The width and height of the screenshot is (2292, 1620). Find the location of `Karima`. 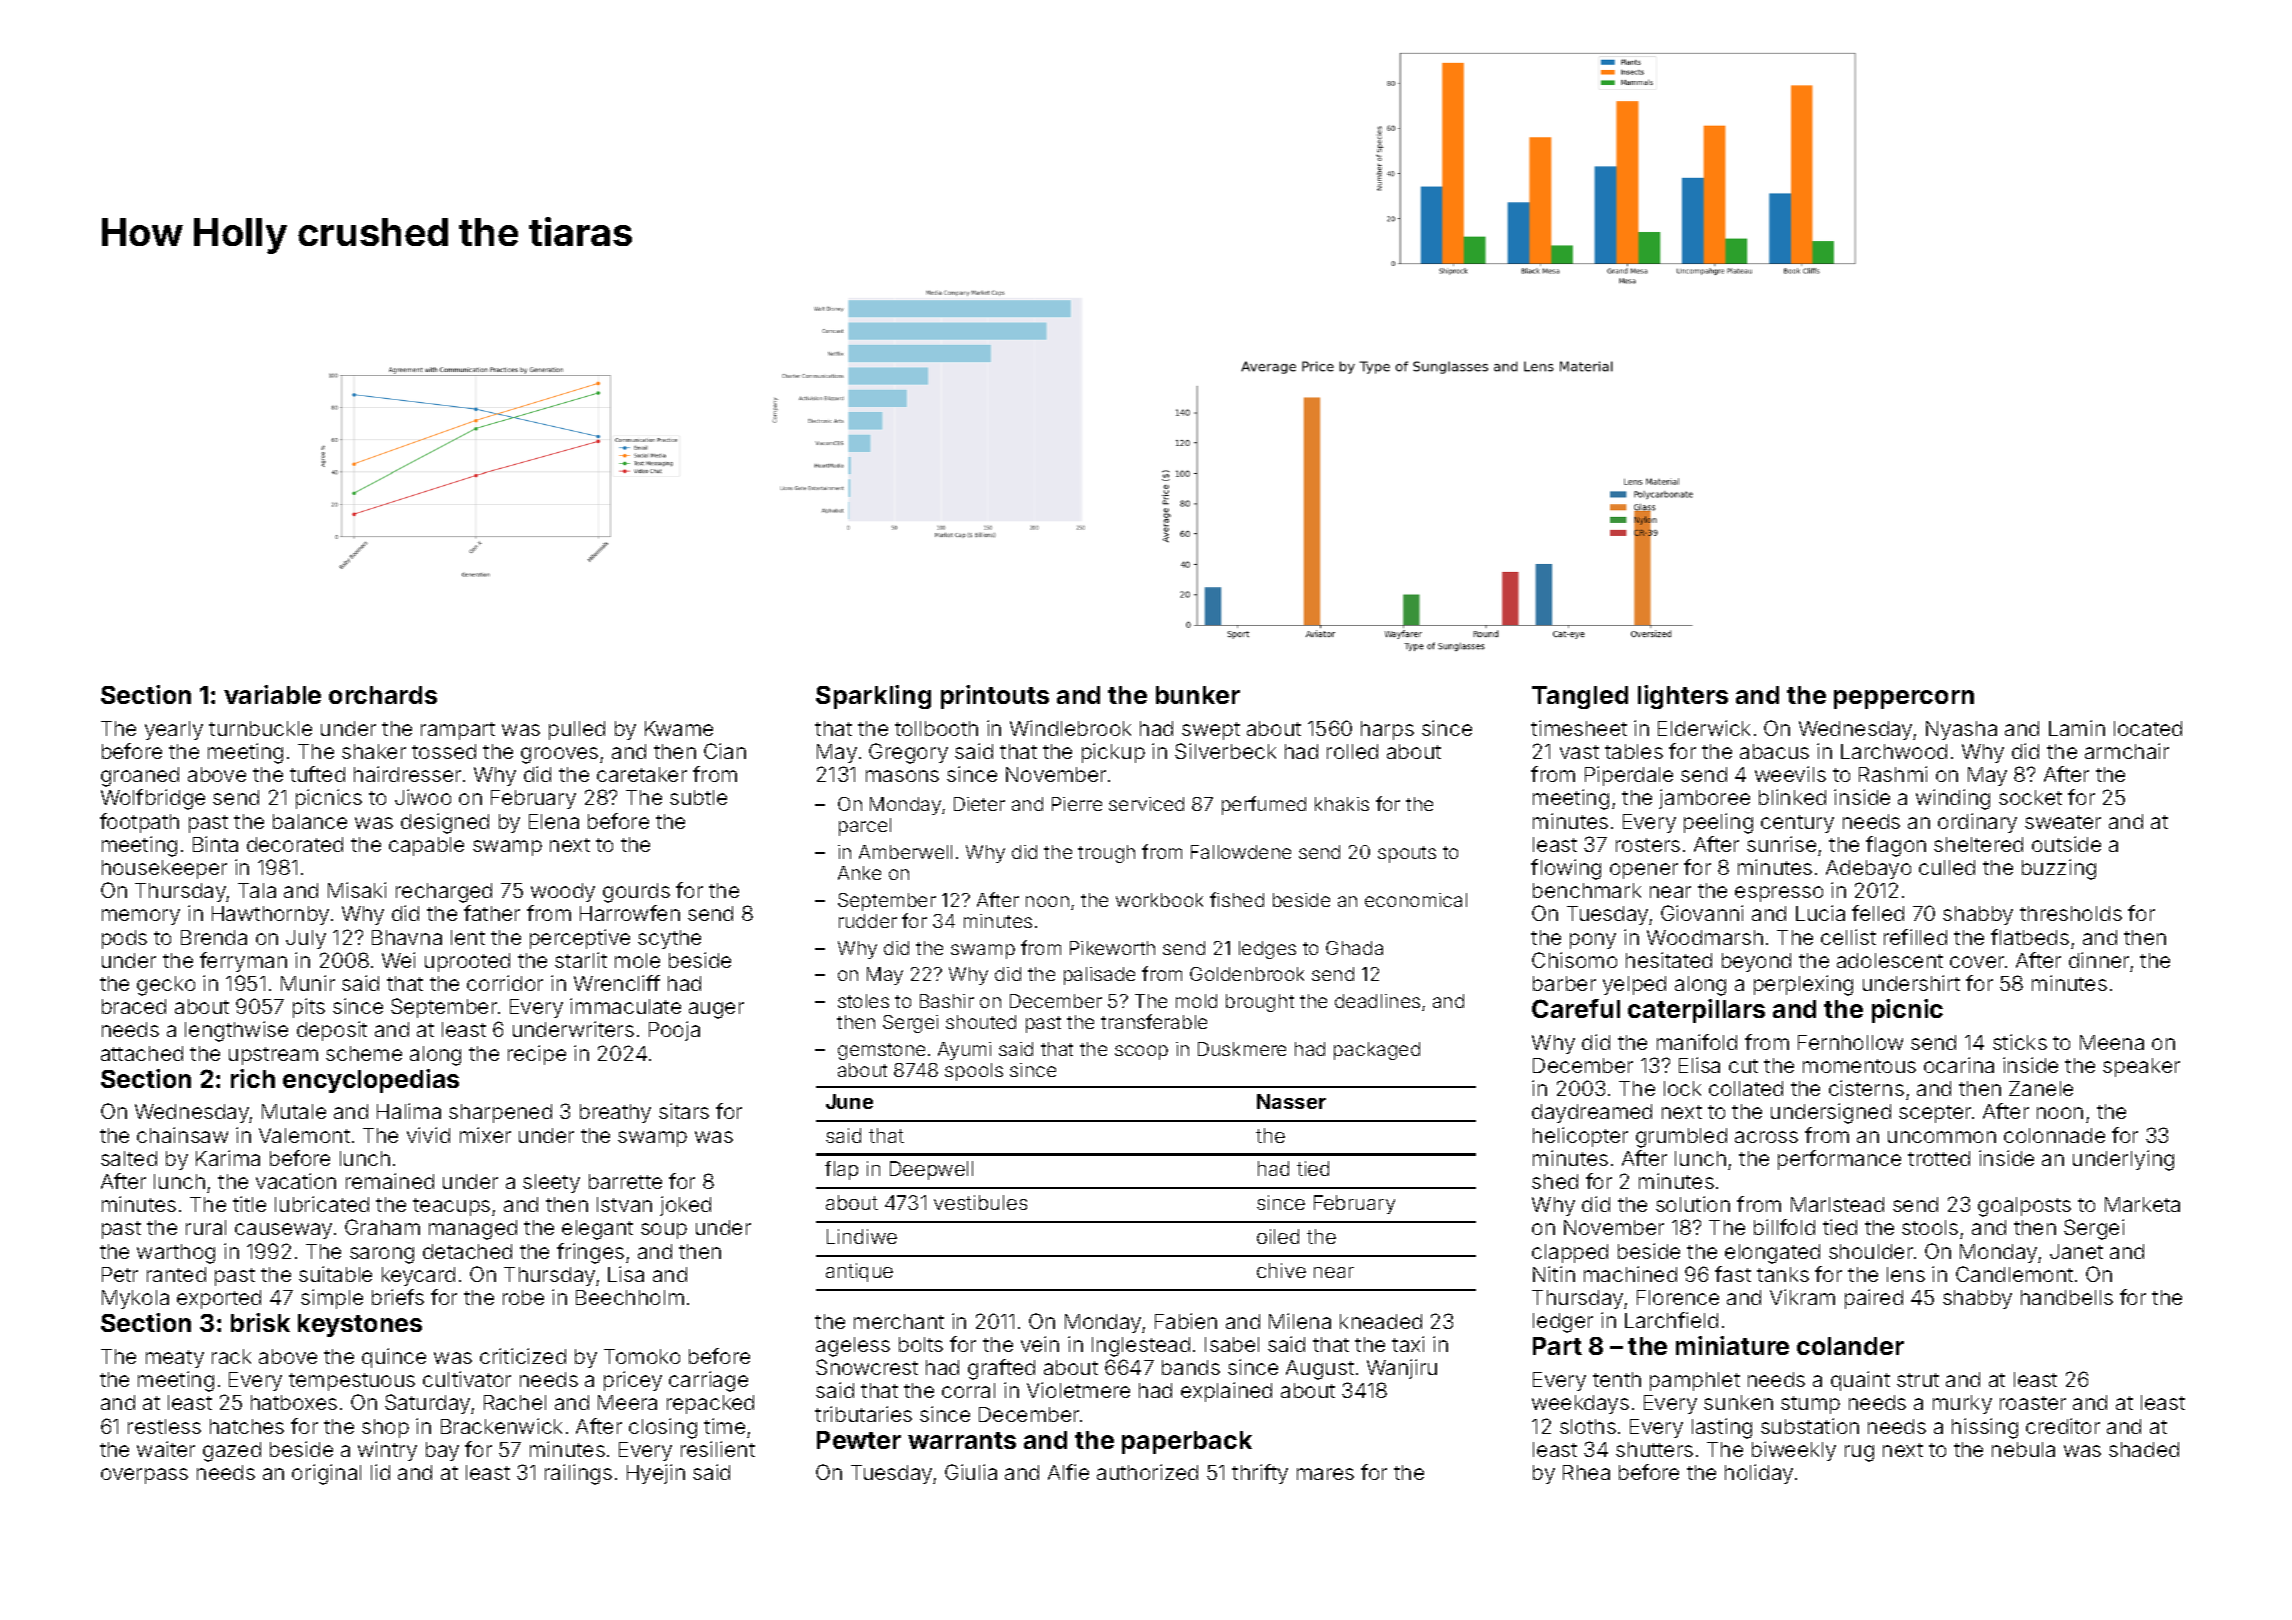

Karima is located at coordinates (228, 1158).
